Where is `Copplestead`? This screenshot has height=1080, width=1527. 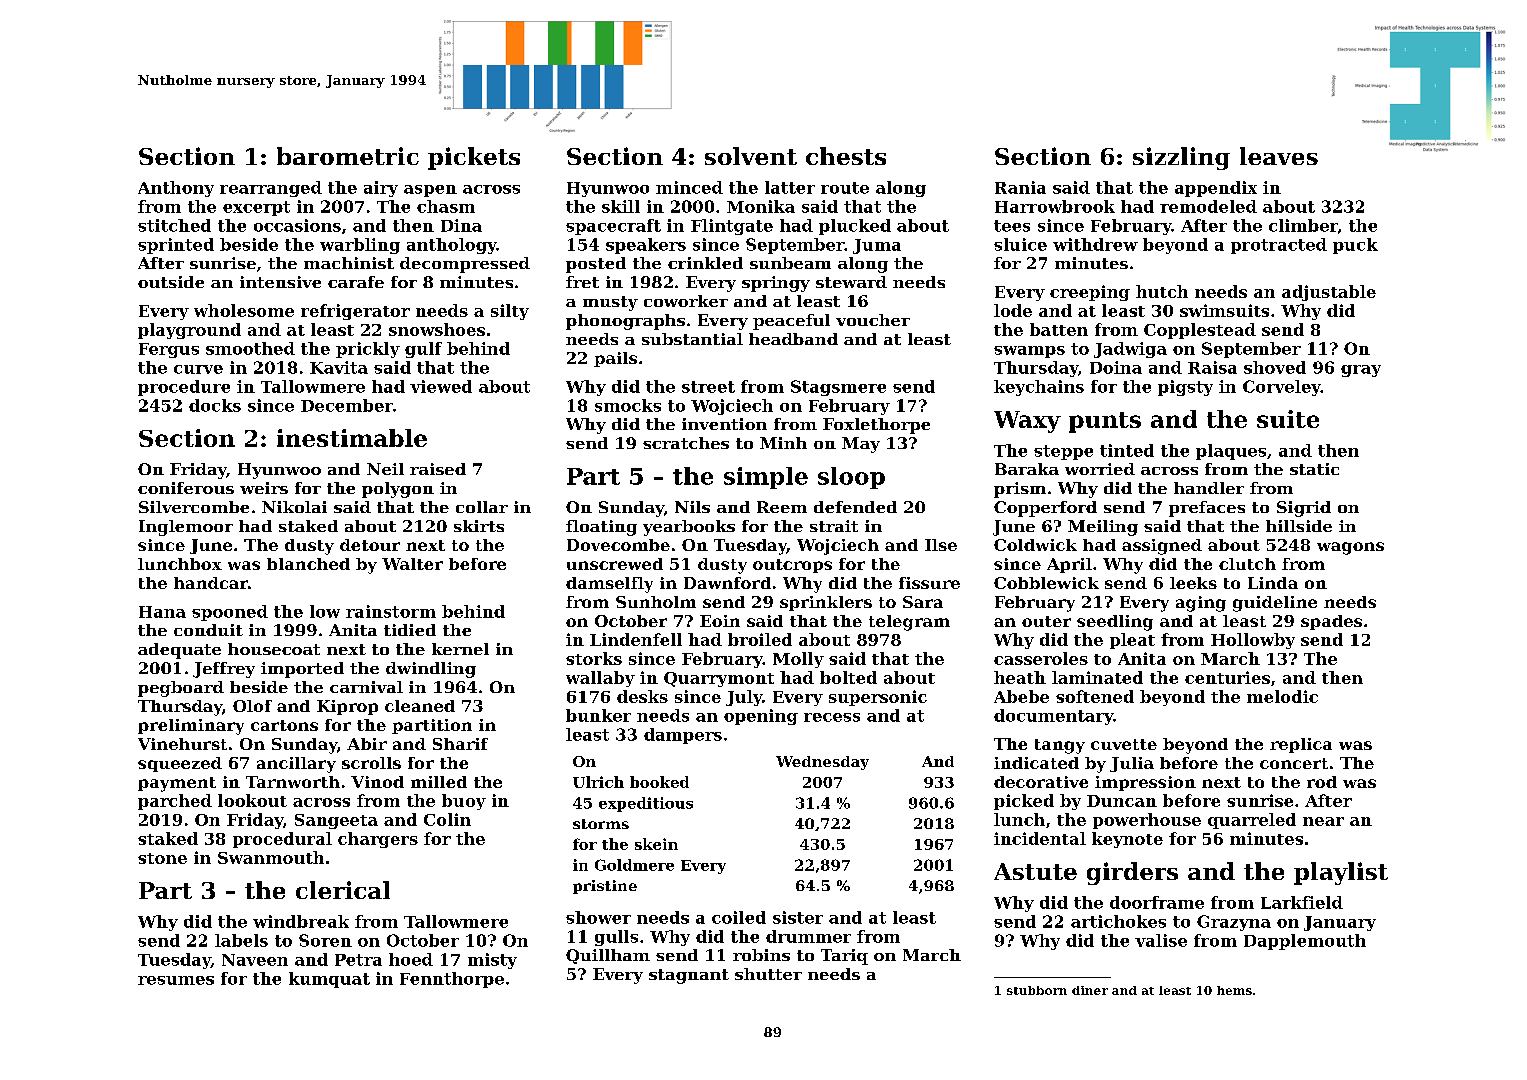
Copplestead is located at coordinates (1200, 331).
